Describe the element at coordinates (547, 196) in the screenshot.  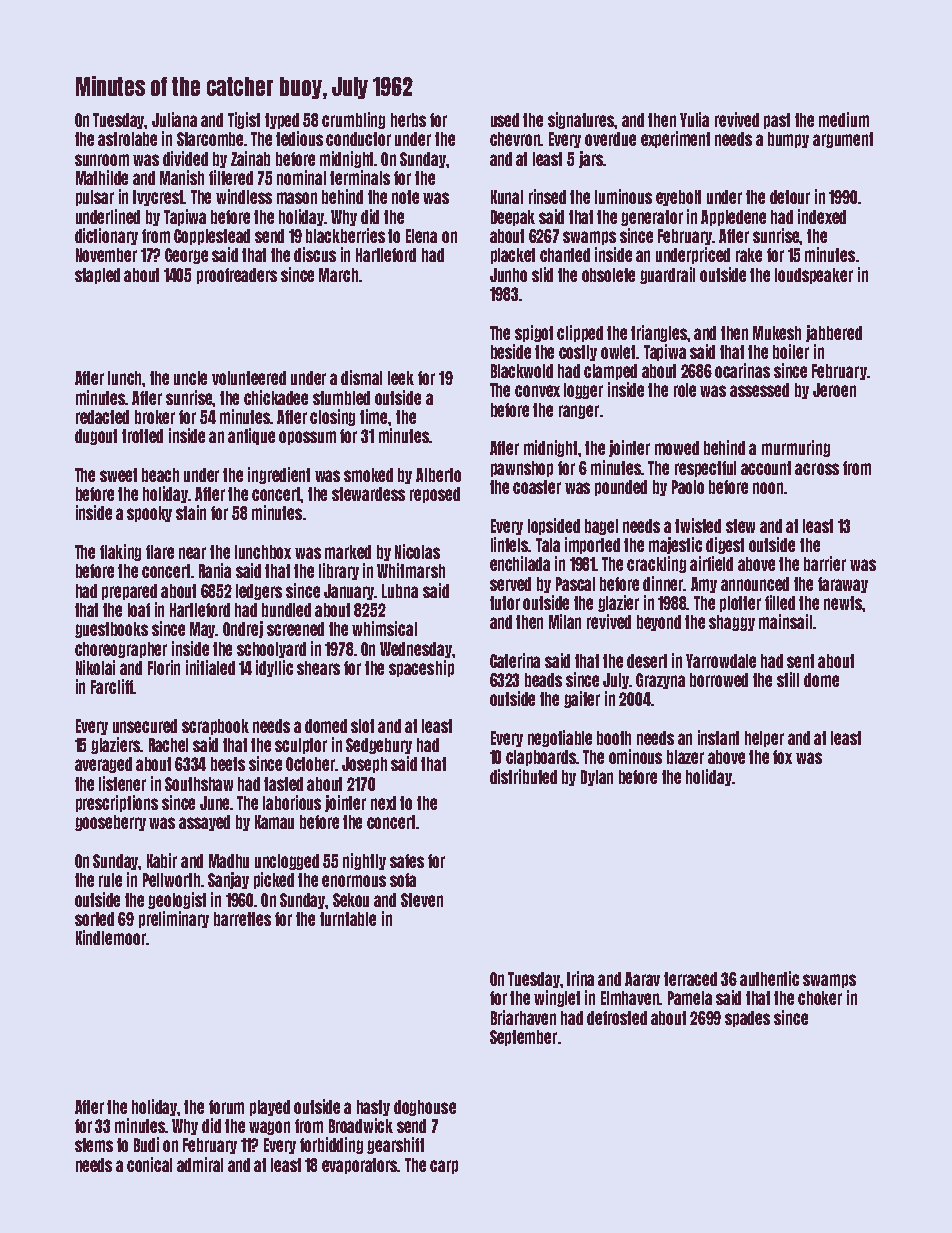
I see `rinsed` at that location.
